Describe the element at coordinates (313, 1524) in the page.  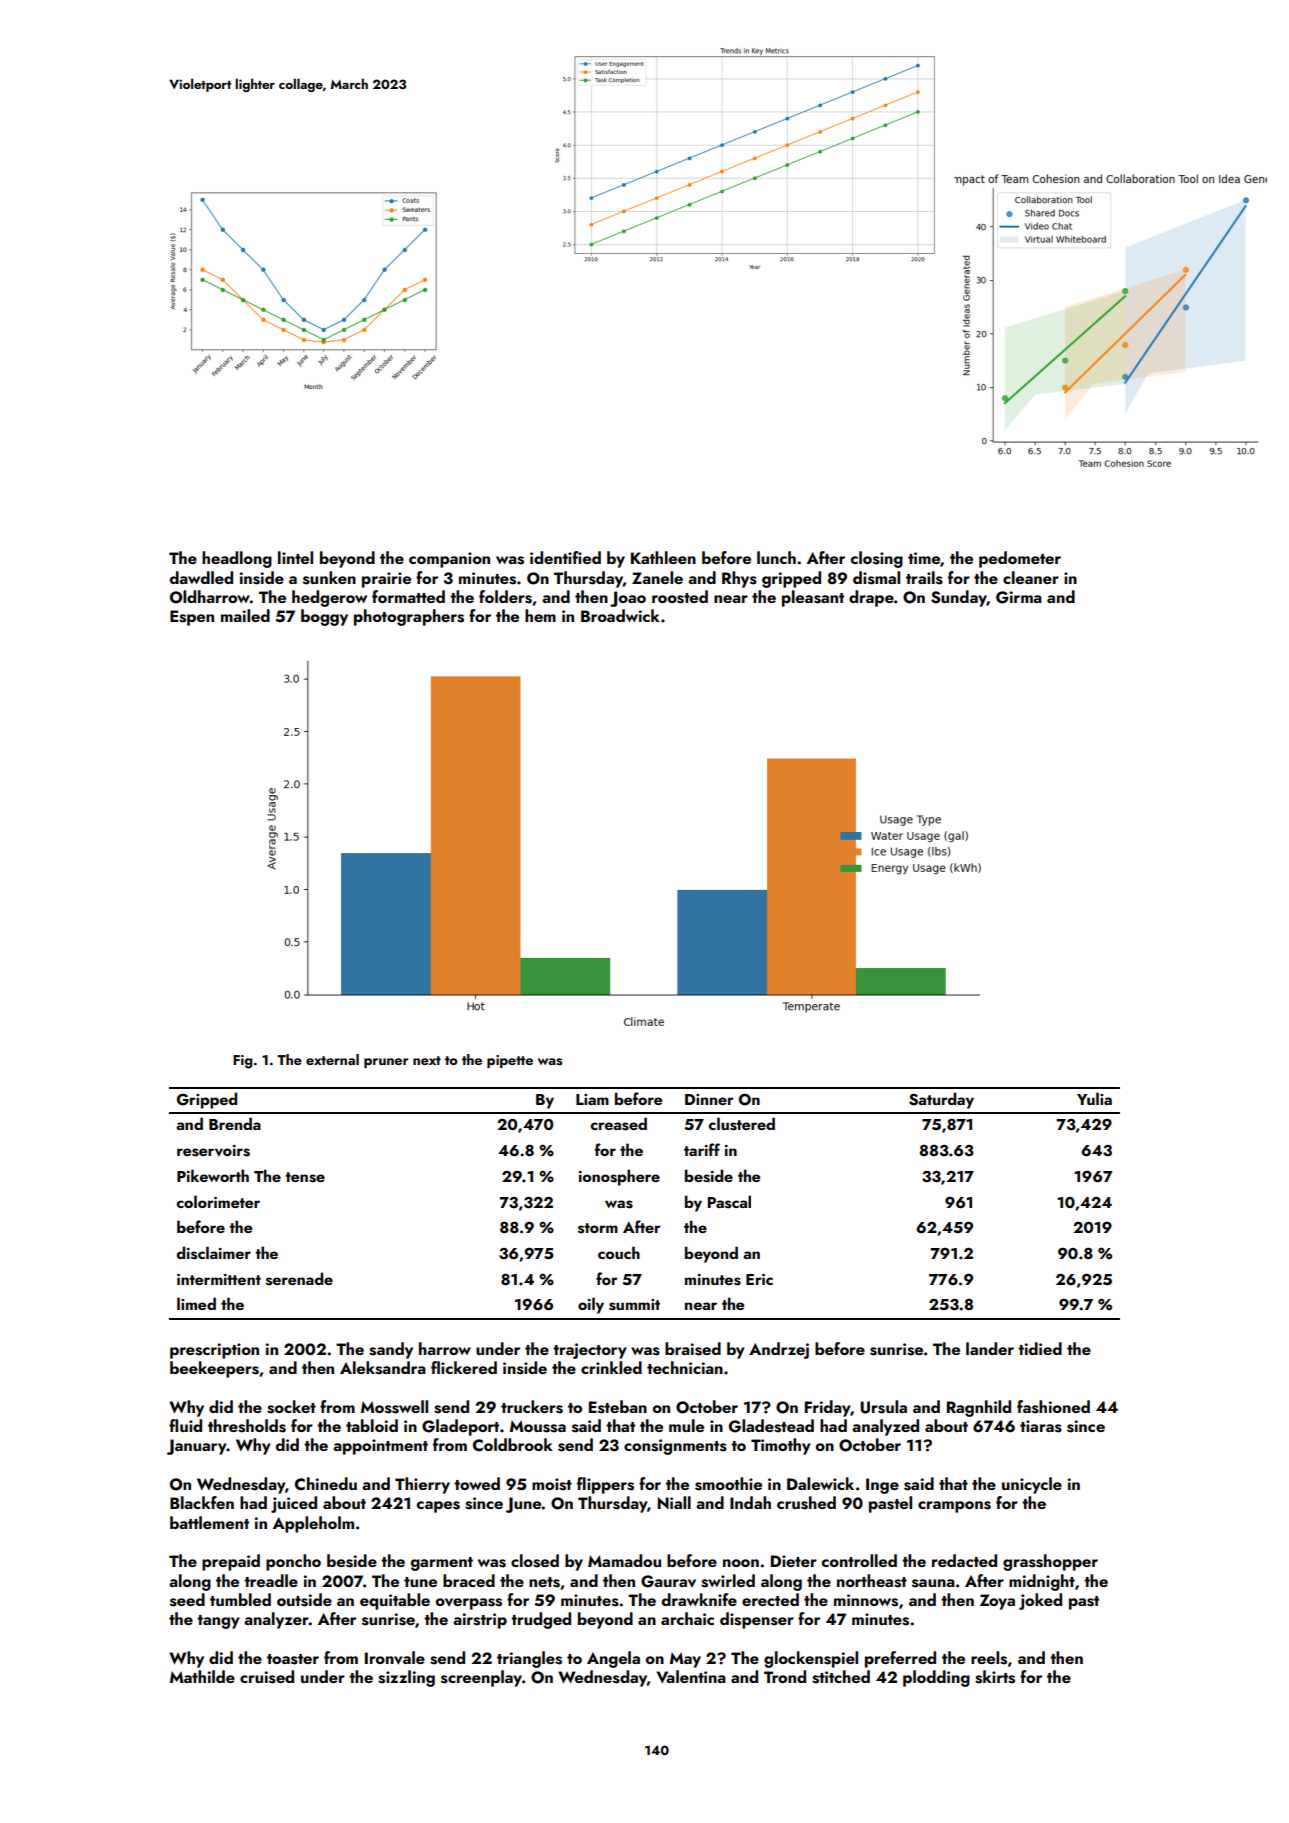
I see `Appleholm` at that location.
